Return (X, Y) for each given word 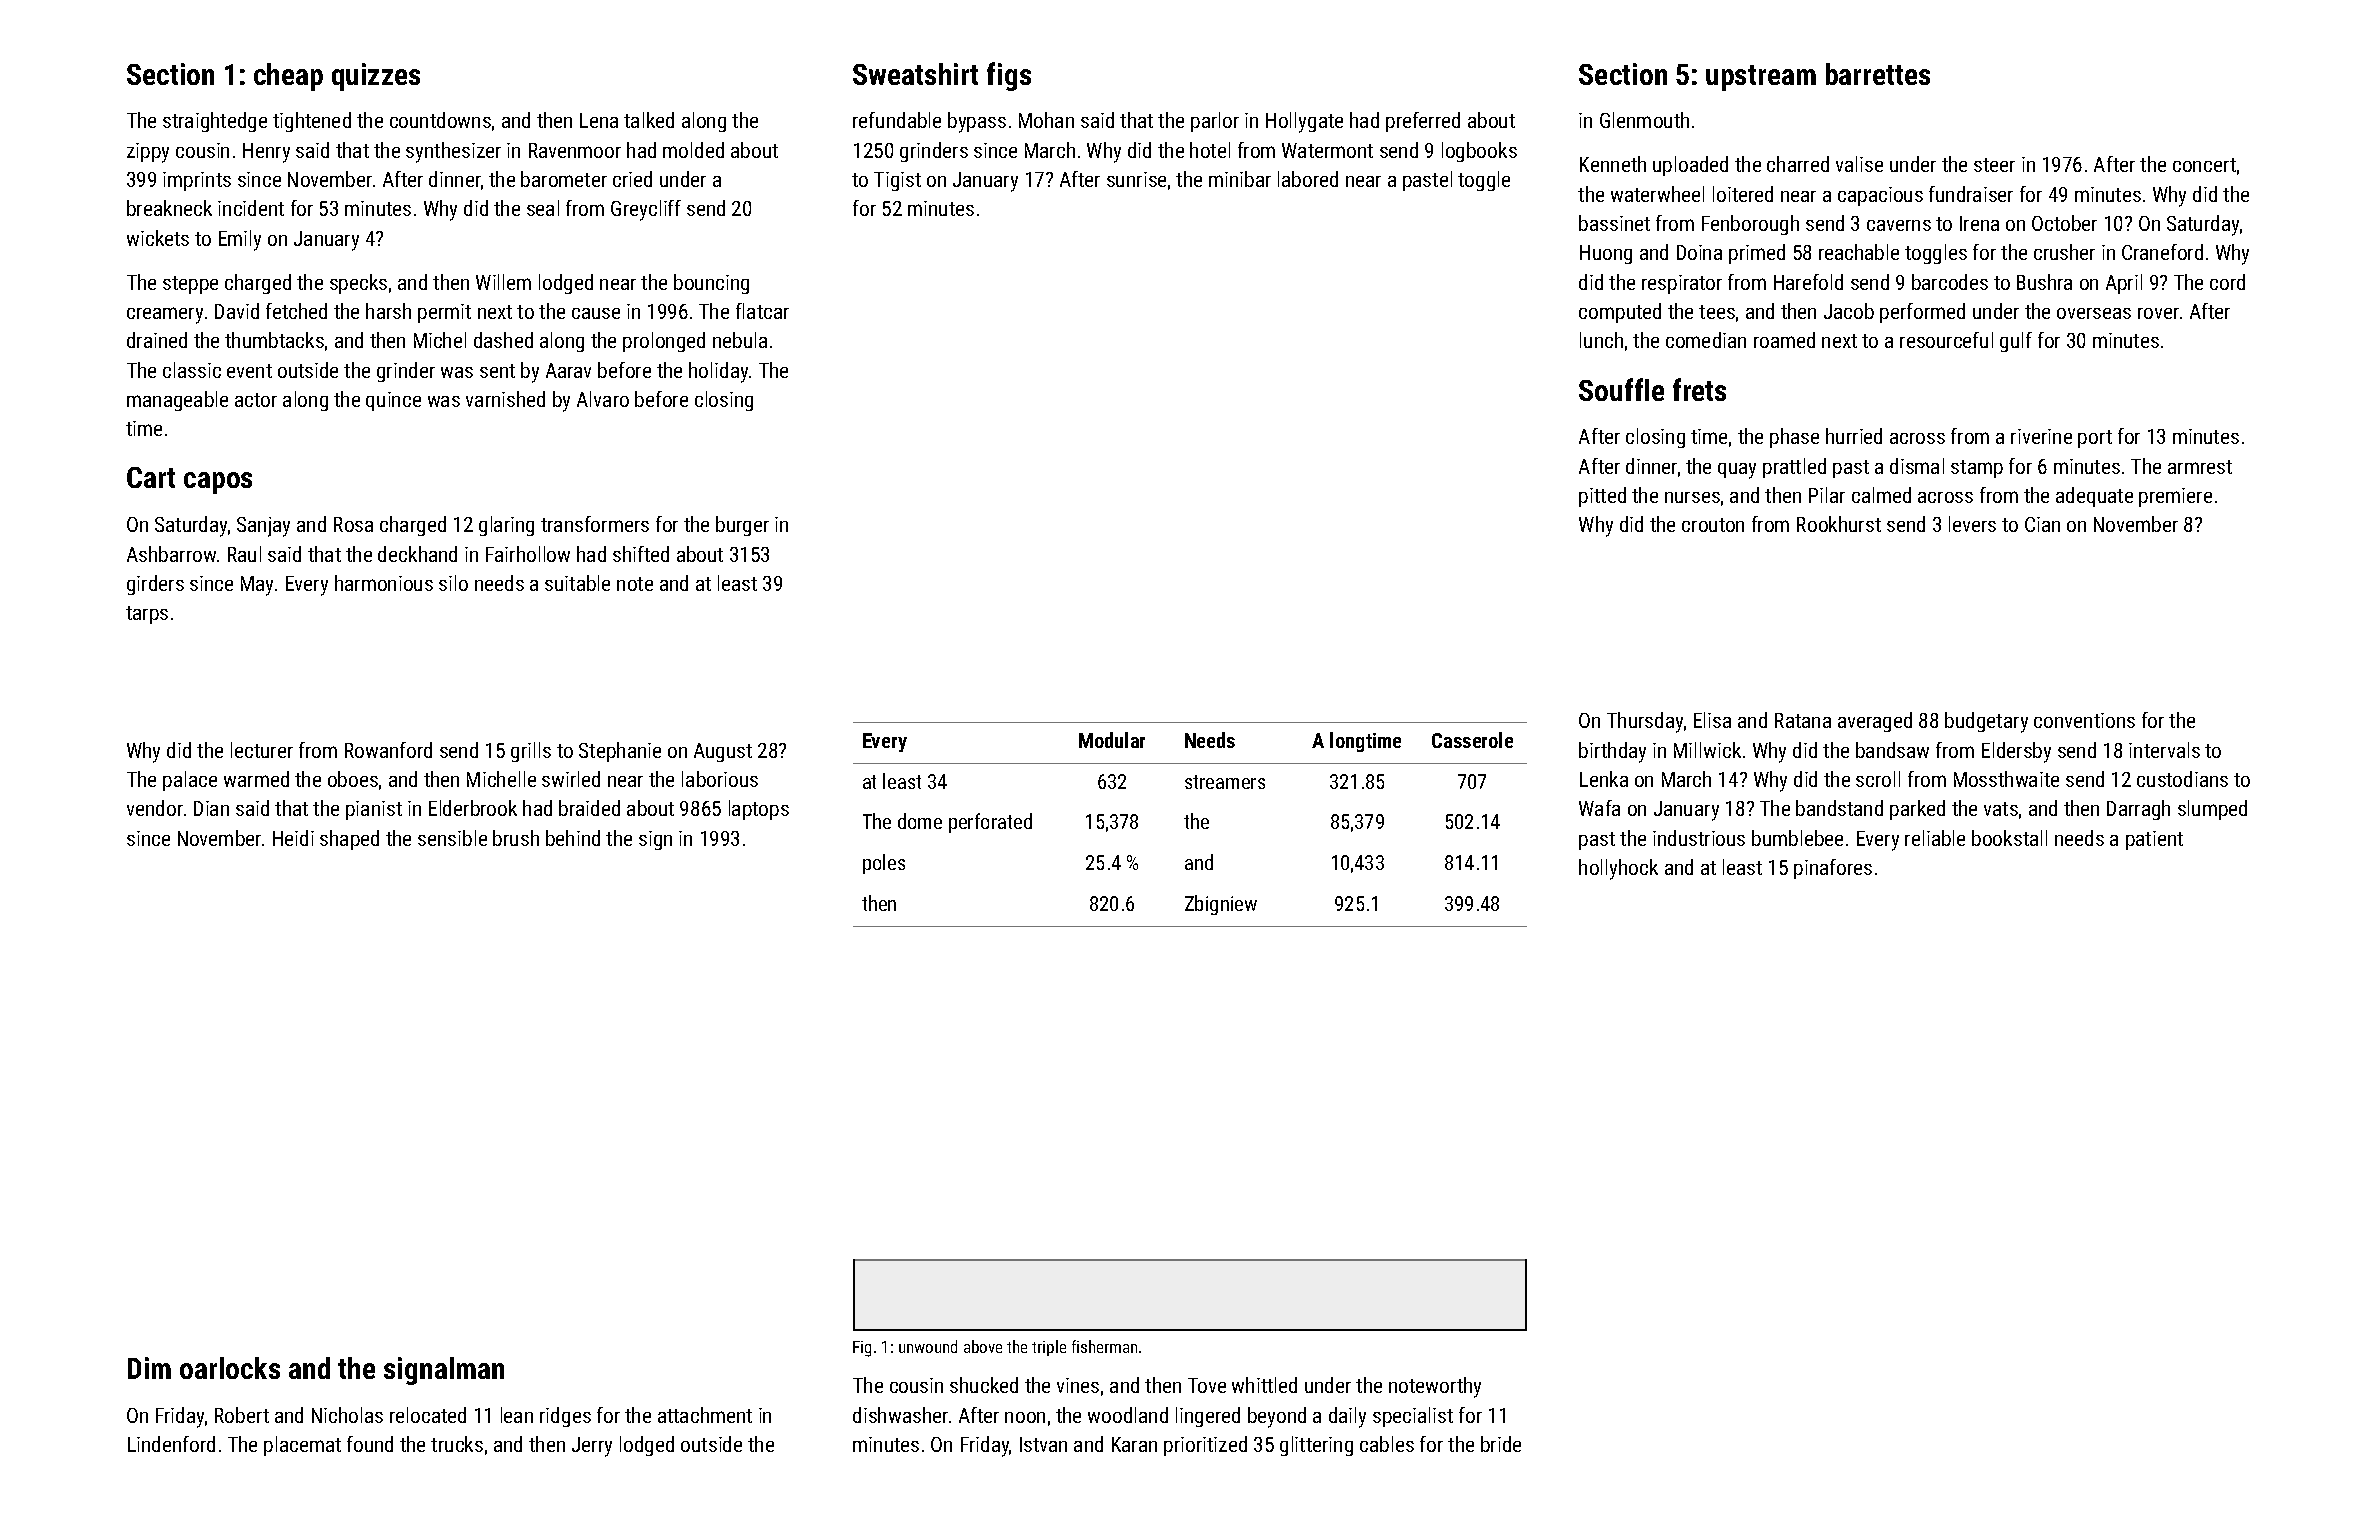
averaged (1875, 722)
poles (884, 864)
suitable (577, 583)
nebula (740, 340)
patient (2154, 840)
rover (2158, 313)
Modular (1112, 740)
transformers (595, 524)
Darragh (2138, 810)
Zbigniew (1221, 905)
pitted (1602, 497)
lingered (1208, 1417)
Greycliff (646, 210)
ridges (565, 1417)
